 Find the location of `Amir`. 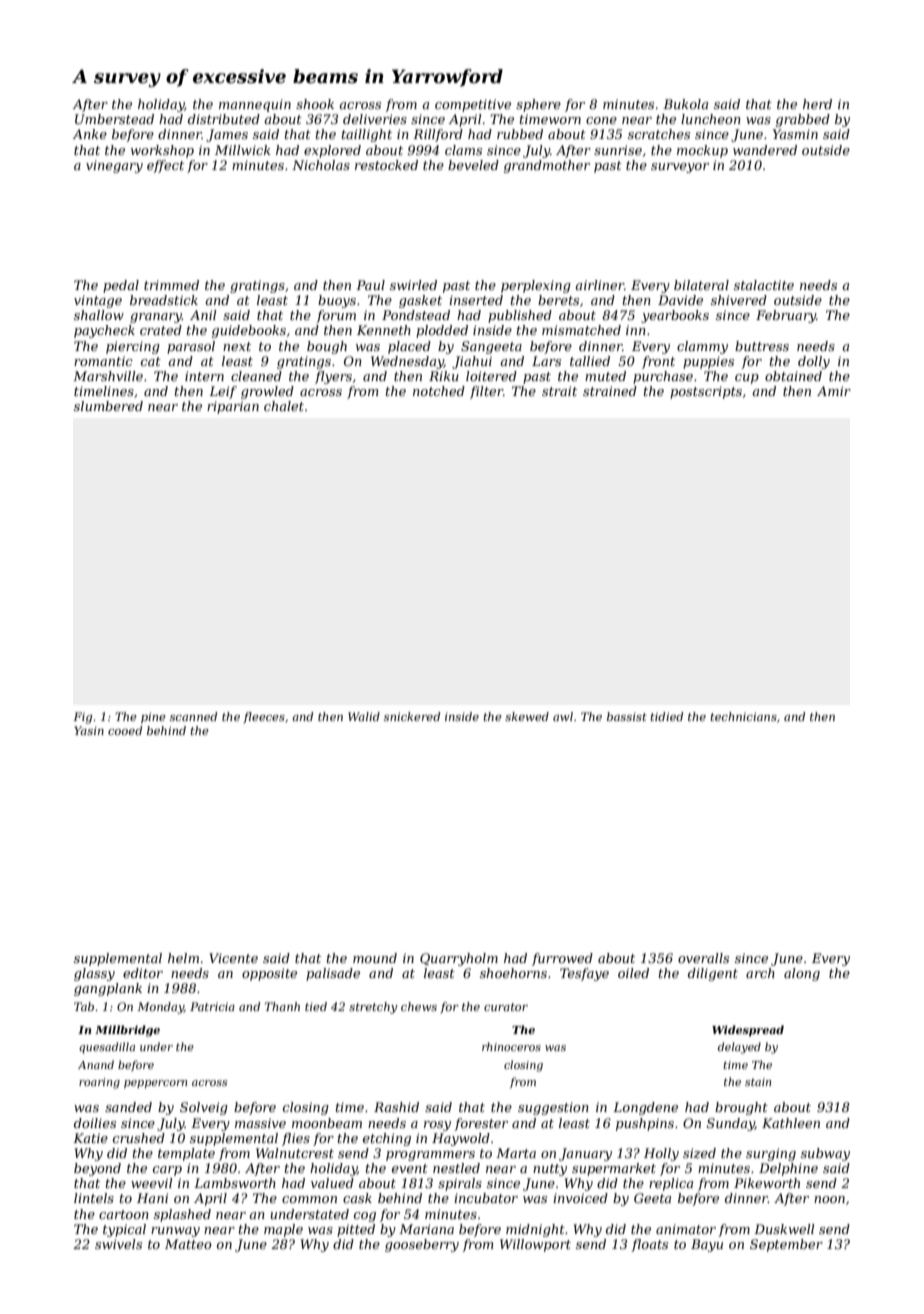

Amir is located at coordinates (834, 391).
